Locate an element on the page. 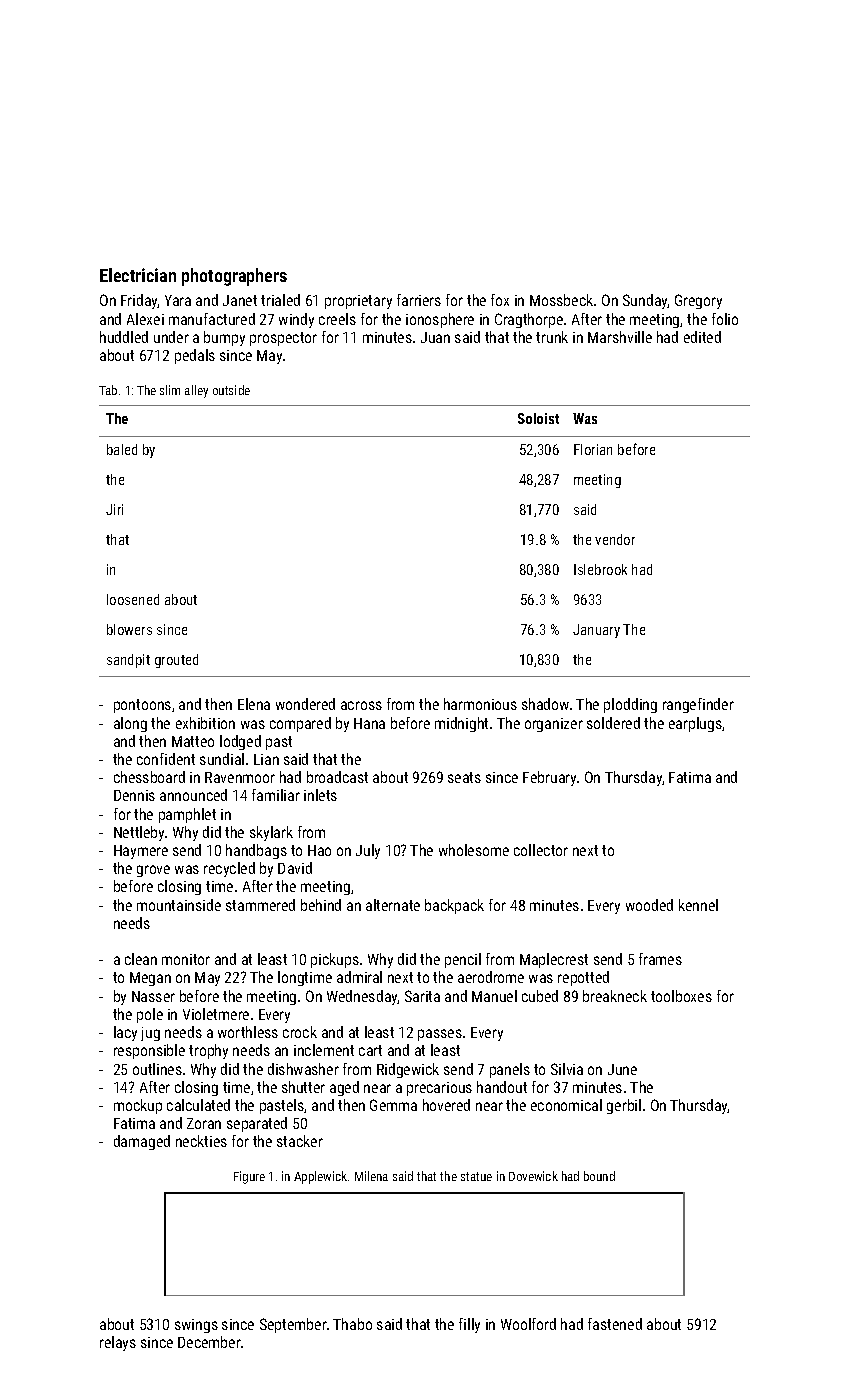  Electrician is located at coordinates (138, 275).
